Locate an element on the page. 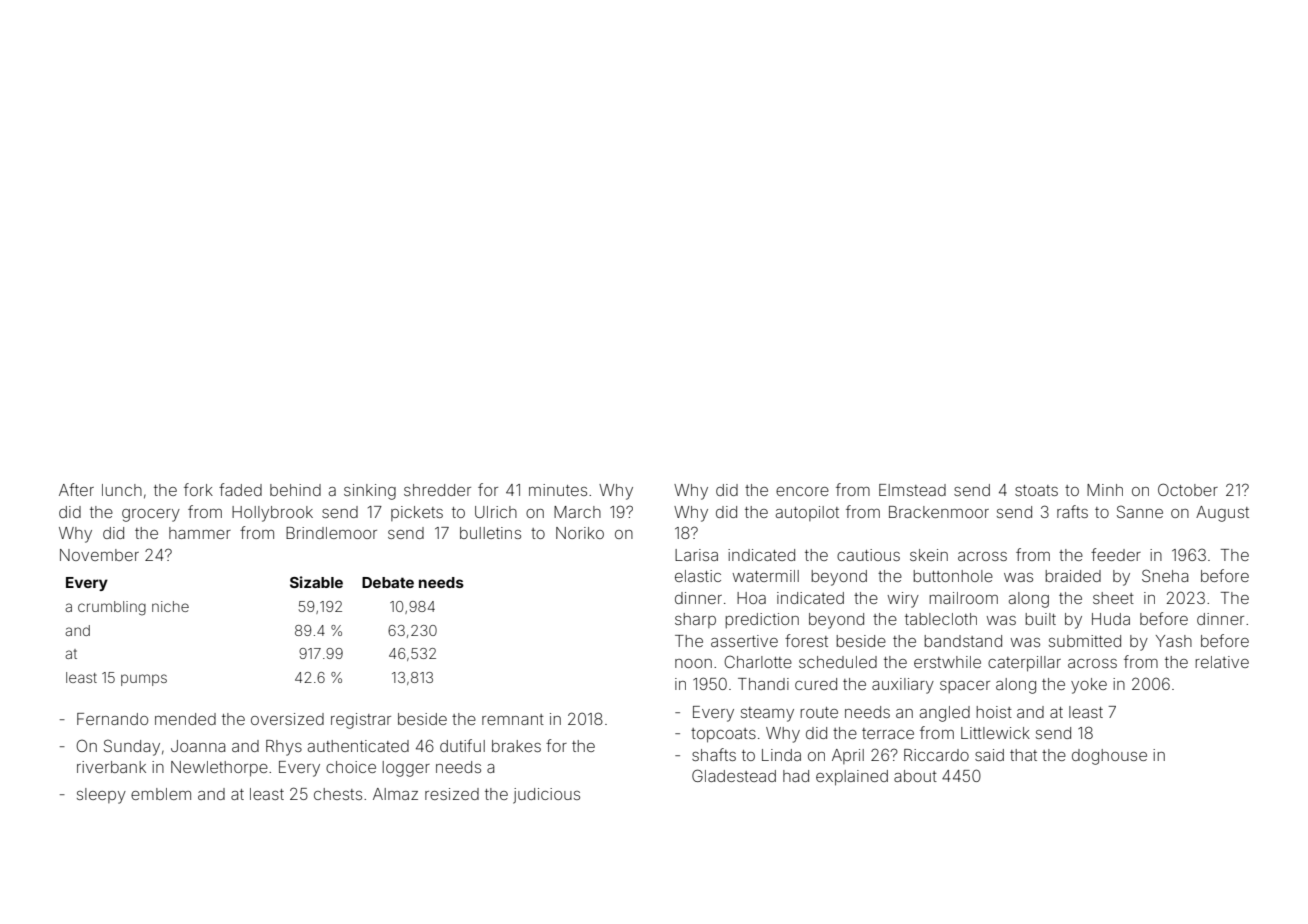 Image resolution: width=1308 pixels, height=924 pixels. tablecloth is located at coordinates (941, 619).
